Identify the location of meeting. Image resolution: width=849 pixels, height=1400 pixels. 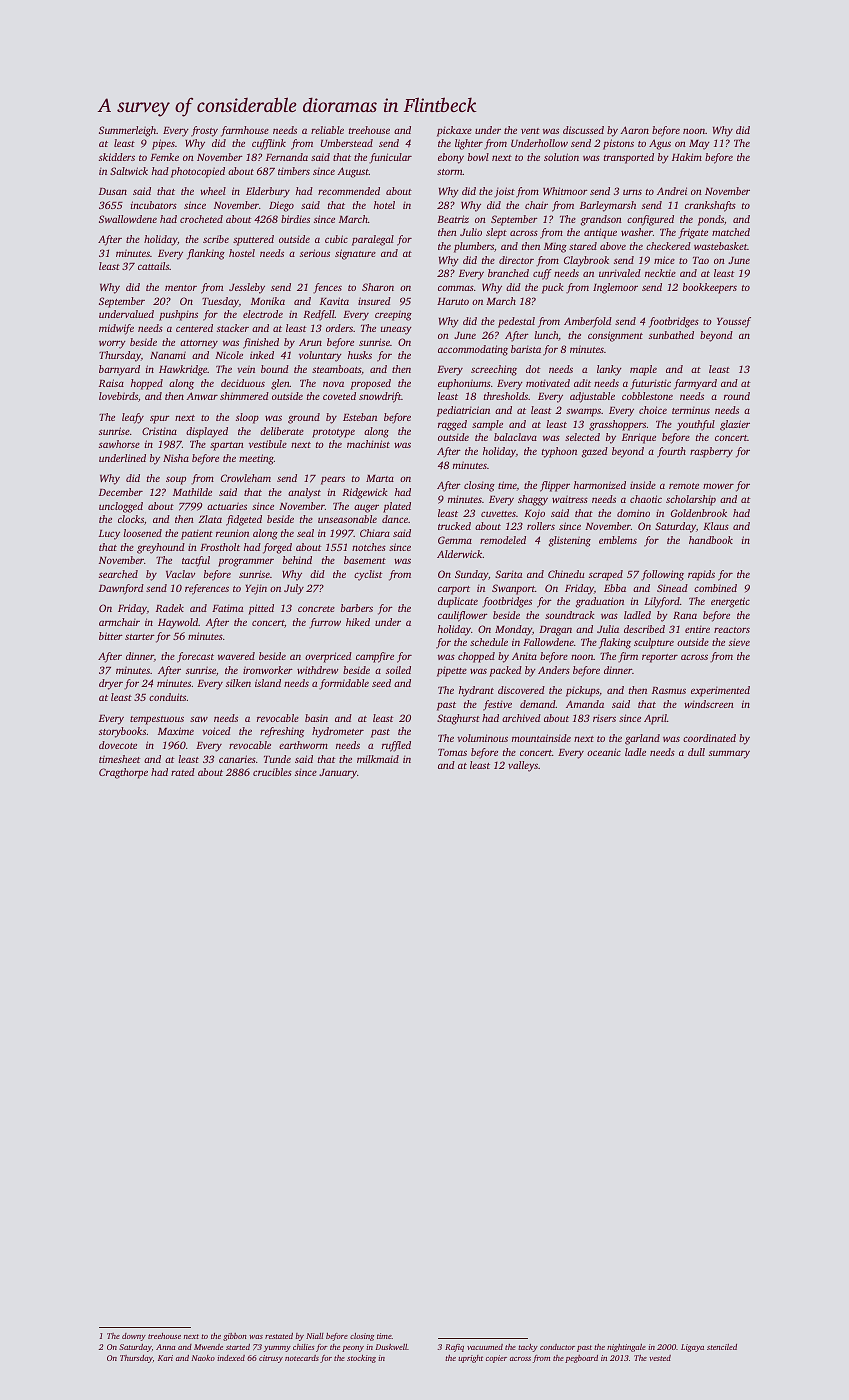
(256, 459).
